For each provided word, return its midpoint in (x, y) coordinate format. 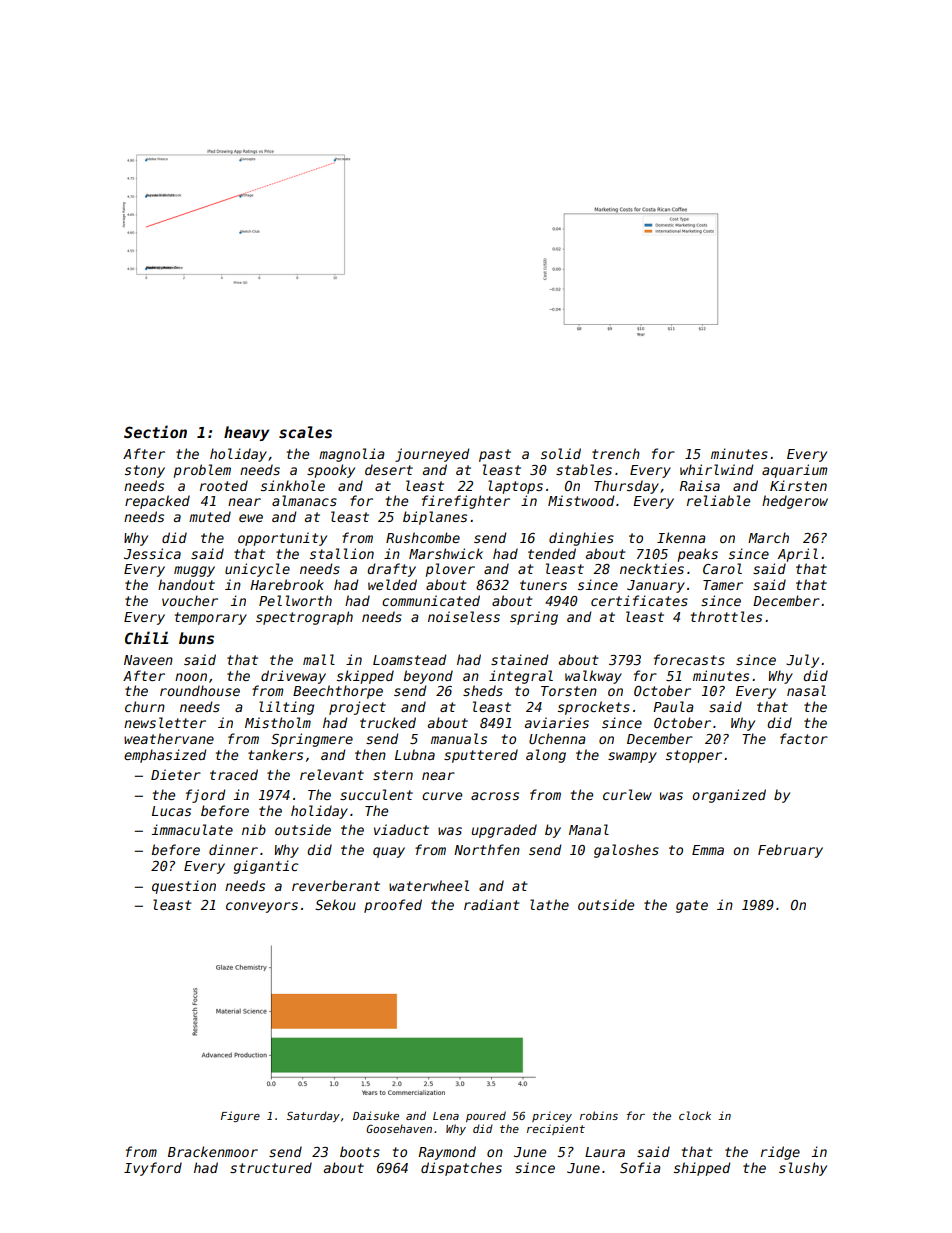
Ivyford (153, 1169)
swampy (632, 757)
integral (521, 677)
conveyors (262, 907)
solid (561, 453)
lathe (549, 904)
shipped (702, 1169)
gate (692, 906)
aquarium (794, 471)
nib (254, 829)
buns (196, 638)
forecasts (689, 659)
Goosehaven (399, 1128)
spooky (331, 471)
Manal (589, 829)
